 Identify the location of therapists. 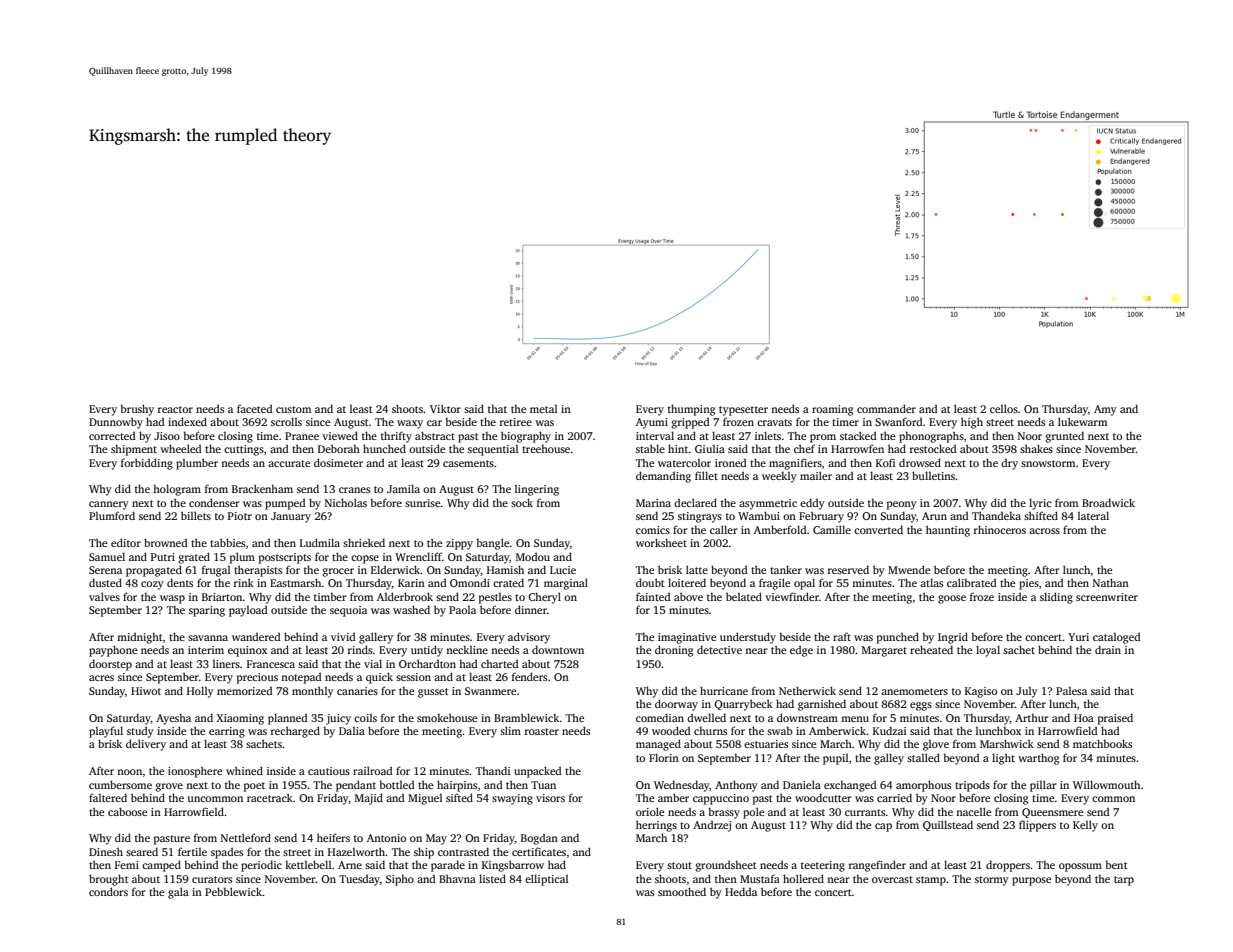
(258, 571).
